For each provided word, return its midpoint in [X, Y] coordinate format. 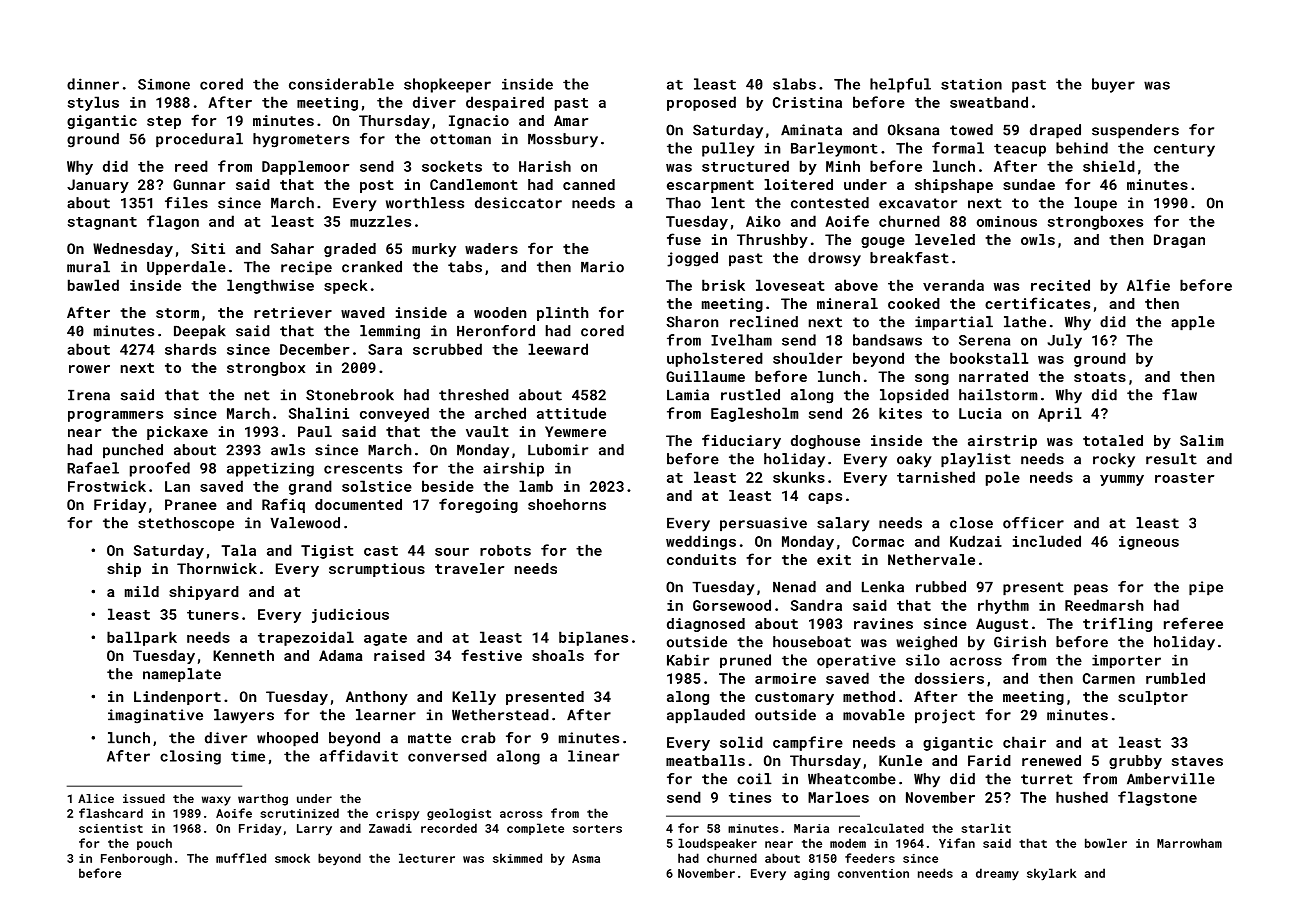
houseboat [812, 642]
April [1059, 414]
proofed [160, 469]
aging [811, 874]
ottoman [460, 139]
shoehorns [567, 504]
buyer [1113, 85]
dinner [93, 84]
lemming [390, 332]
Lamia [688, 395]
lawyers [244, 716]
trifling [1117, 624]
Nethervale [931, 559]
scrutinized [299, 813]
